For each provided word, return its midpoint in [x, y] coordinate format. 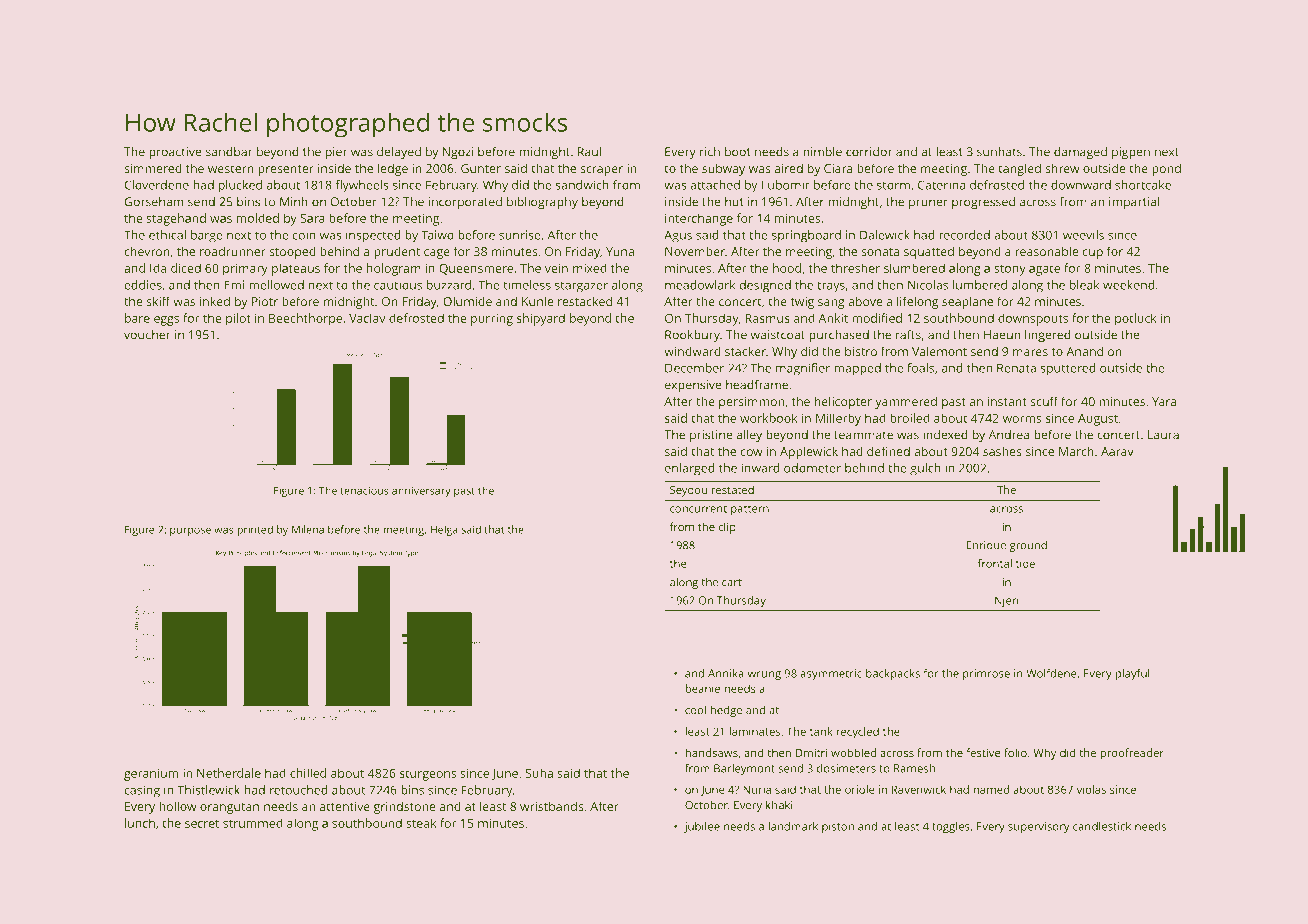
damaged [1080, 153]
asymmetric [831, 674]
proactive [175, 153]
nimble [822, 152]
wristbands [552, 806]
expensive [693, 386]
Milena [308, 529]
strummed [253, 823]
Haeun [1002, 335]
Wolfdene [1051, 673]
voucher [147, 335]
